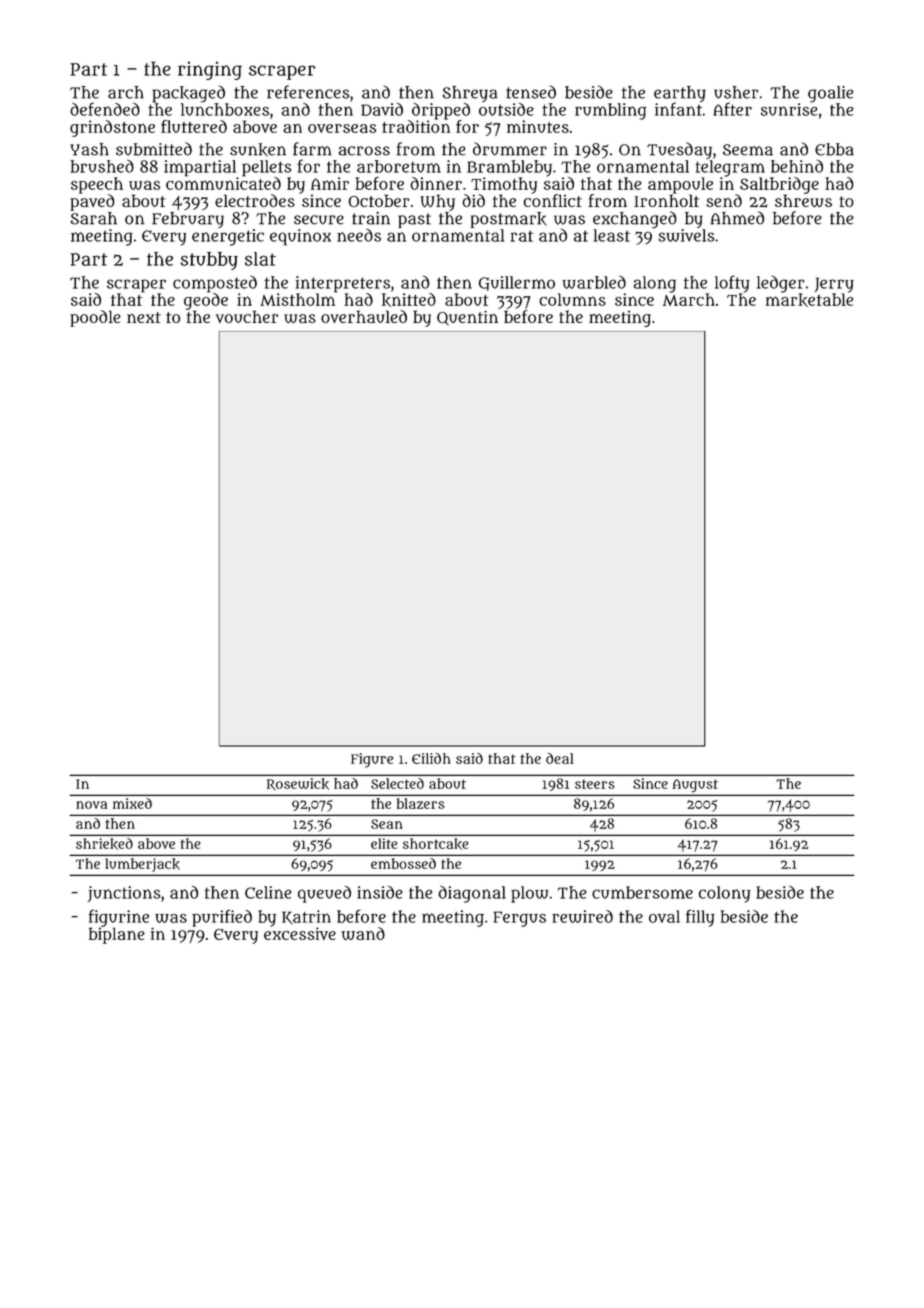  I want to click on goalie, so click(831, 94).
